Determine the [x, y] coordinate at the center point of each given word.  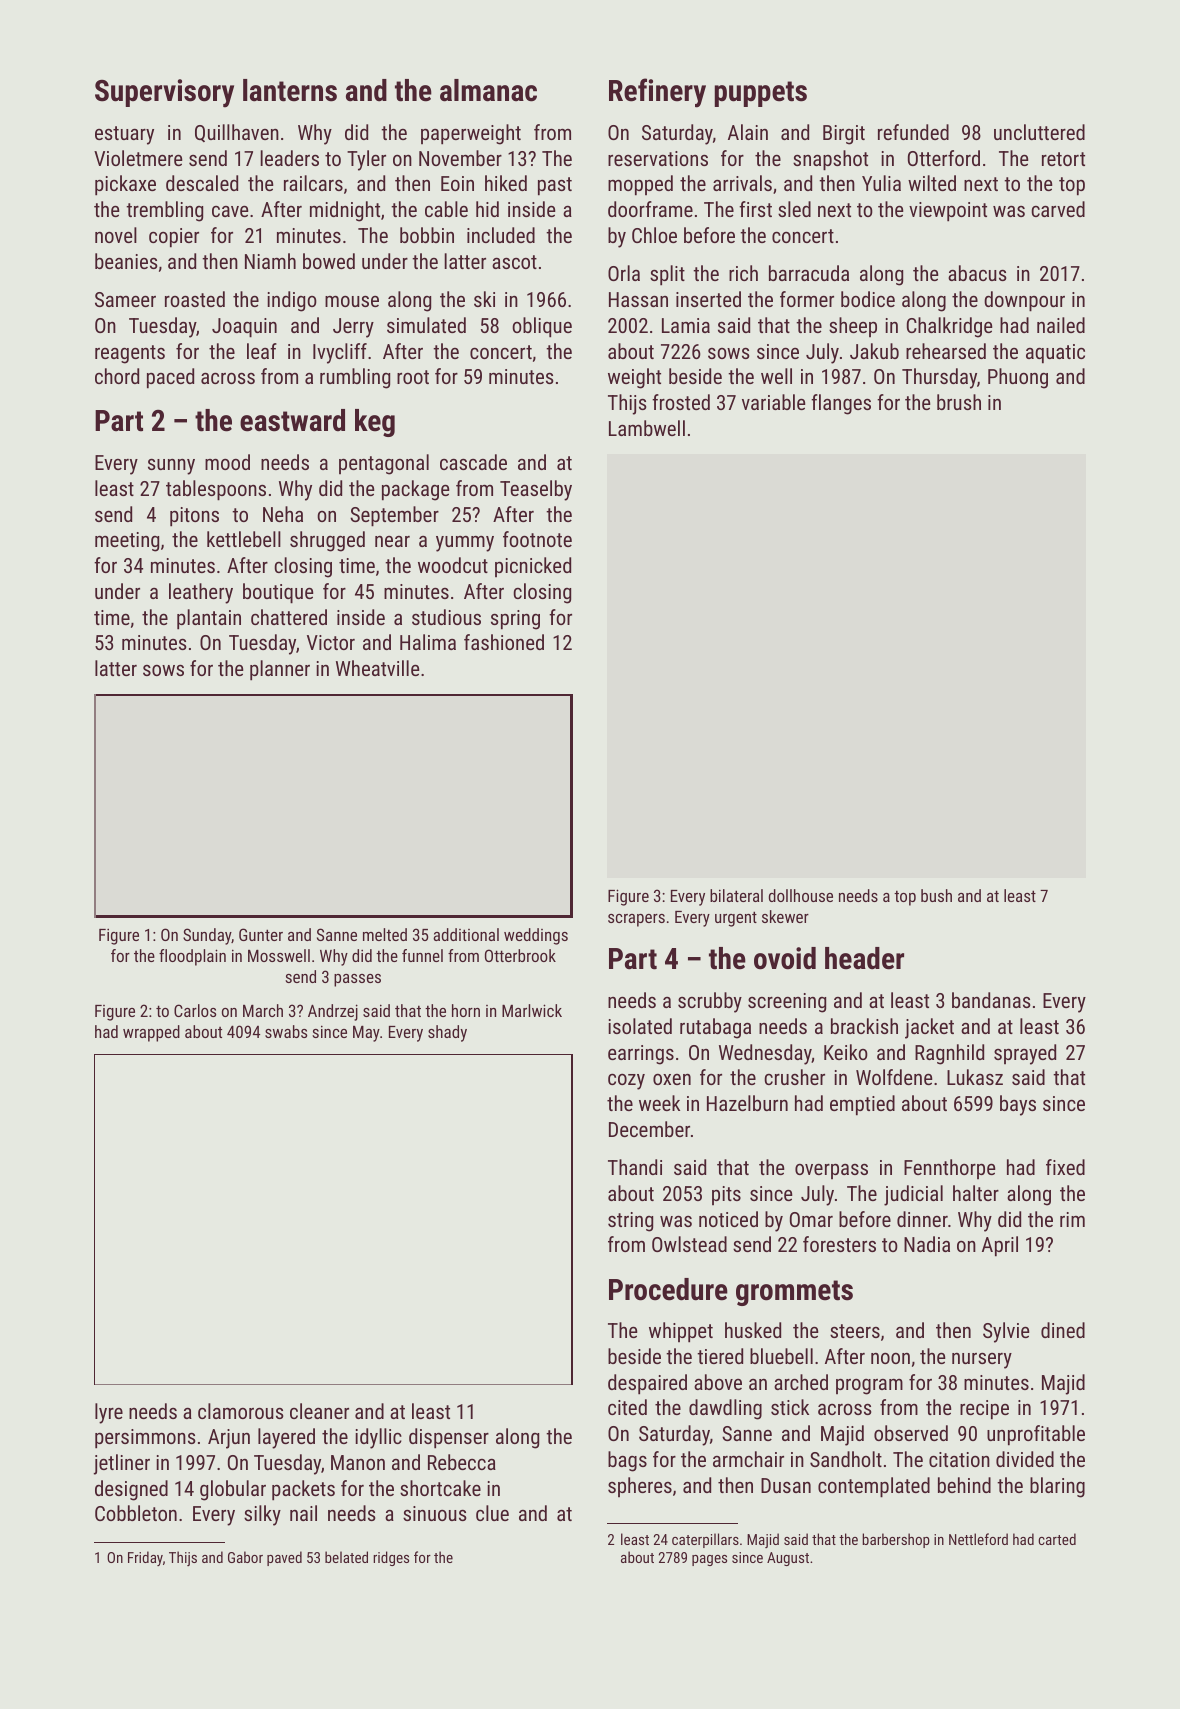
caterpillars [705, 1540]
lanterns [290, 90]
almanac [488, 90]
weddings [536, 936]
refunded [913, 132]
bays [1018, 1105]
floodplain [192, 957]
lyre [109, 1413]
